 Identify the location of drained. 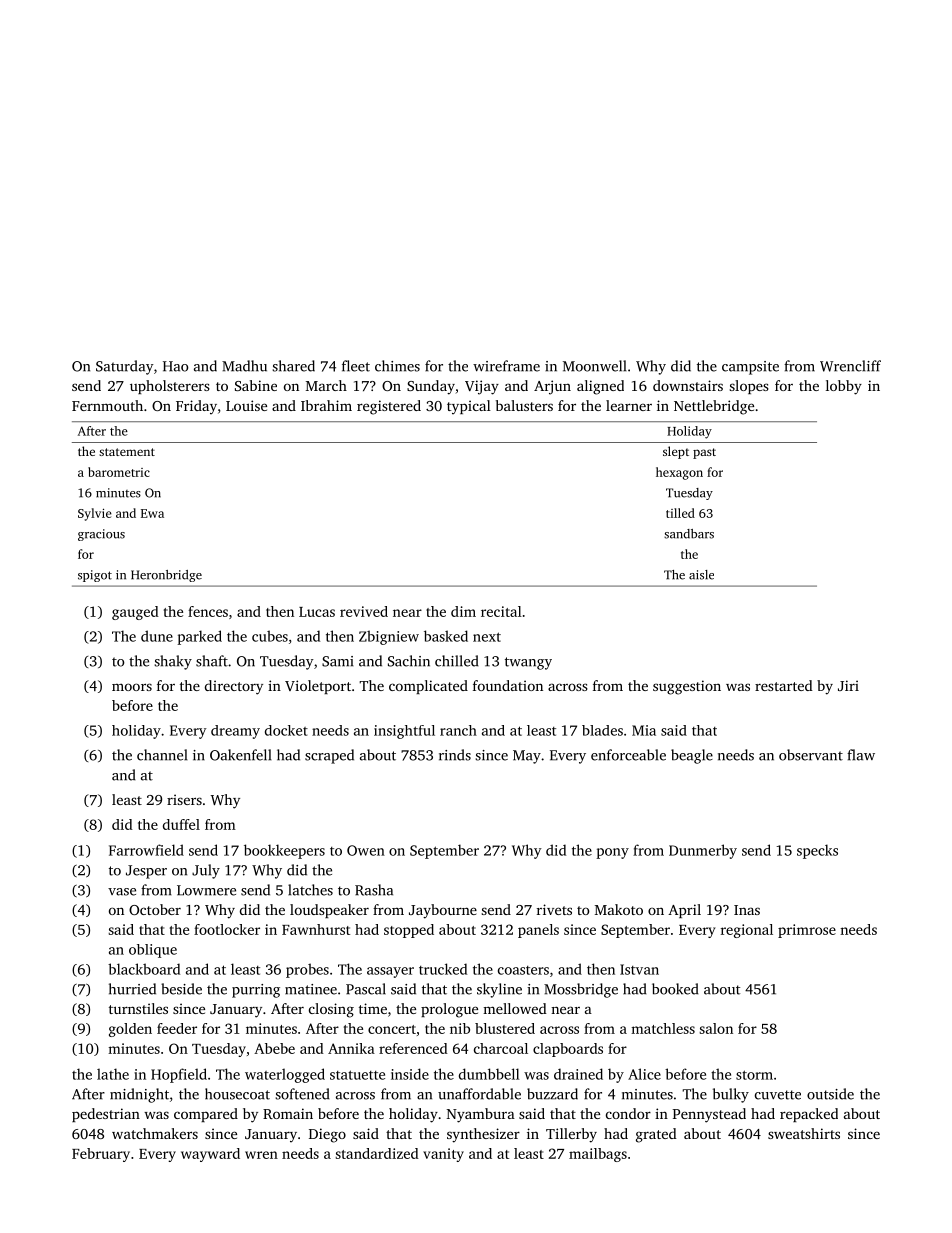
(578, 1074).
